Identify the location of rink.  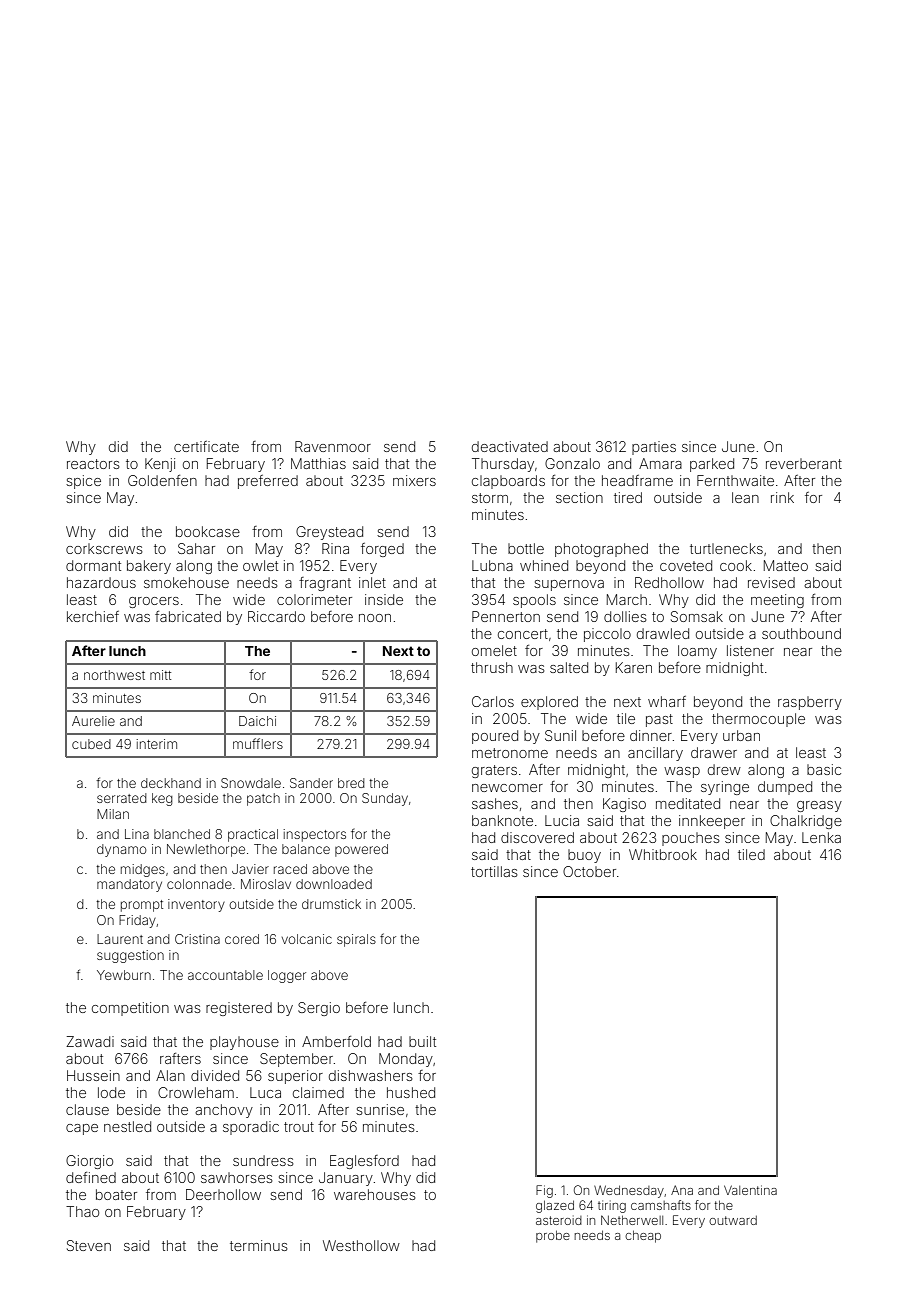
(782, 497).
